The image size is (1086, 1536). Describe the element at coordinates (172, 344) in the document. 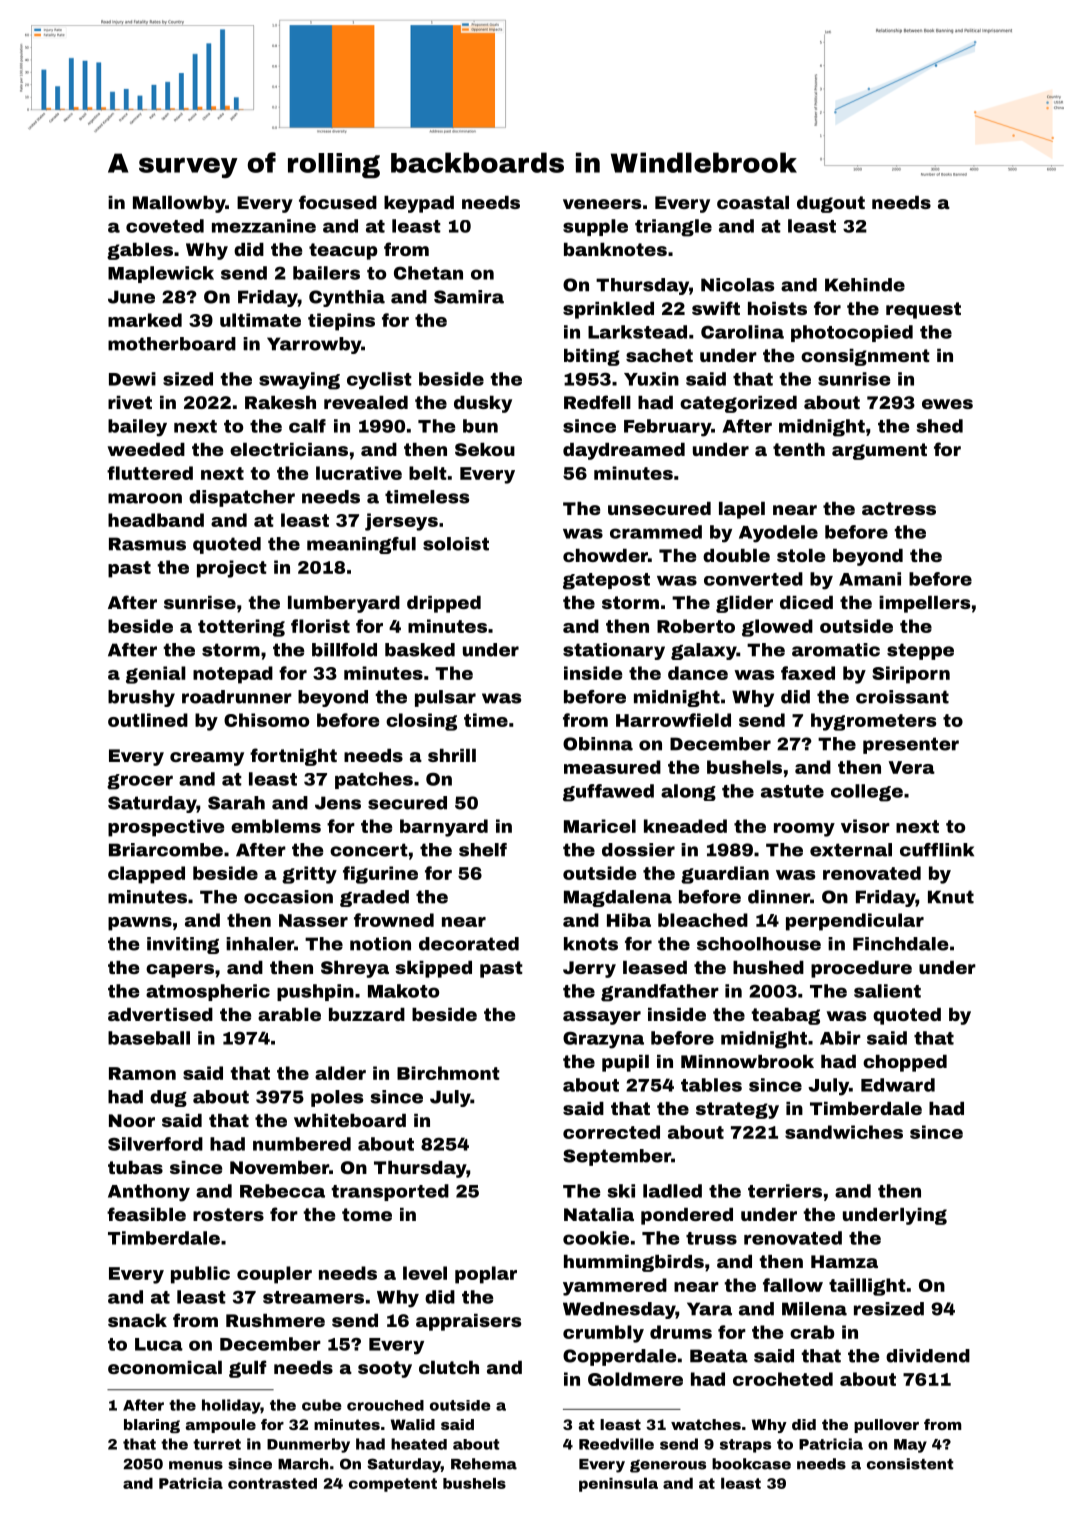

I see `motherboard` at that location.
